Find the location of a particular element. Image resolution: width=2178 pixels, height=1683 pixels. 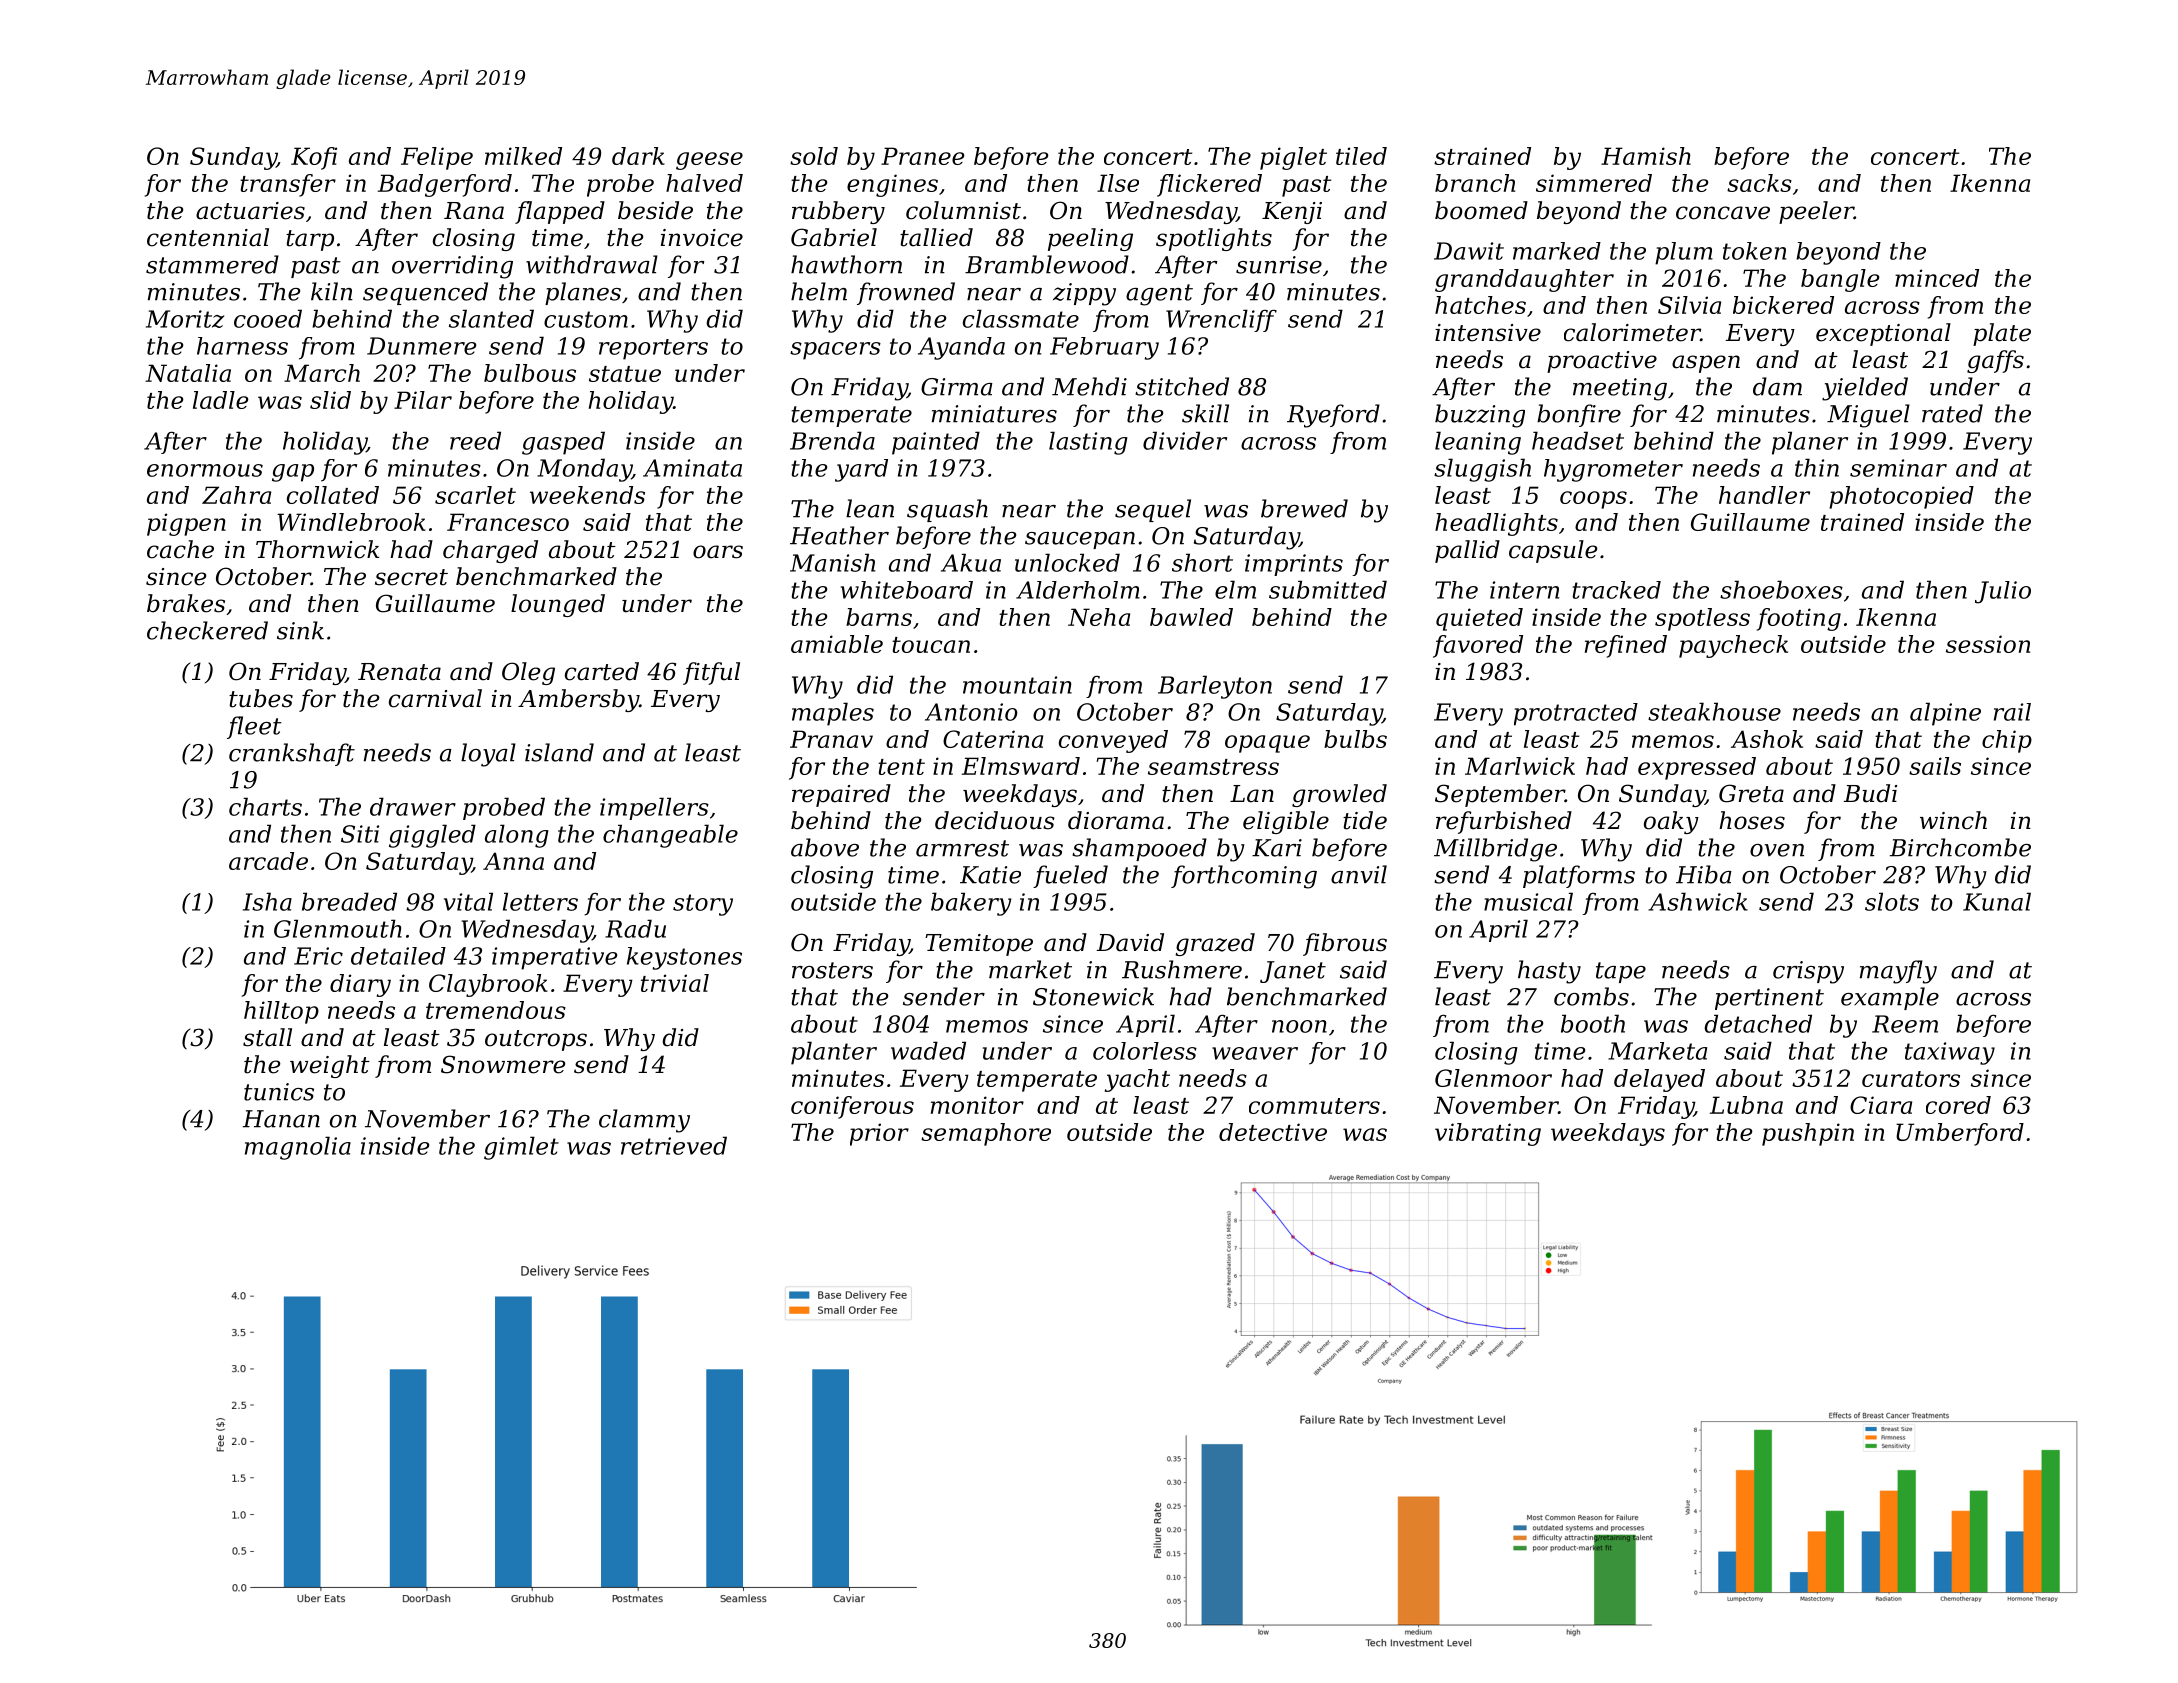

branch is located at coordinates (1475, 183).
